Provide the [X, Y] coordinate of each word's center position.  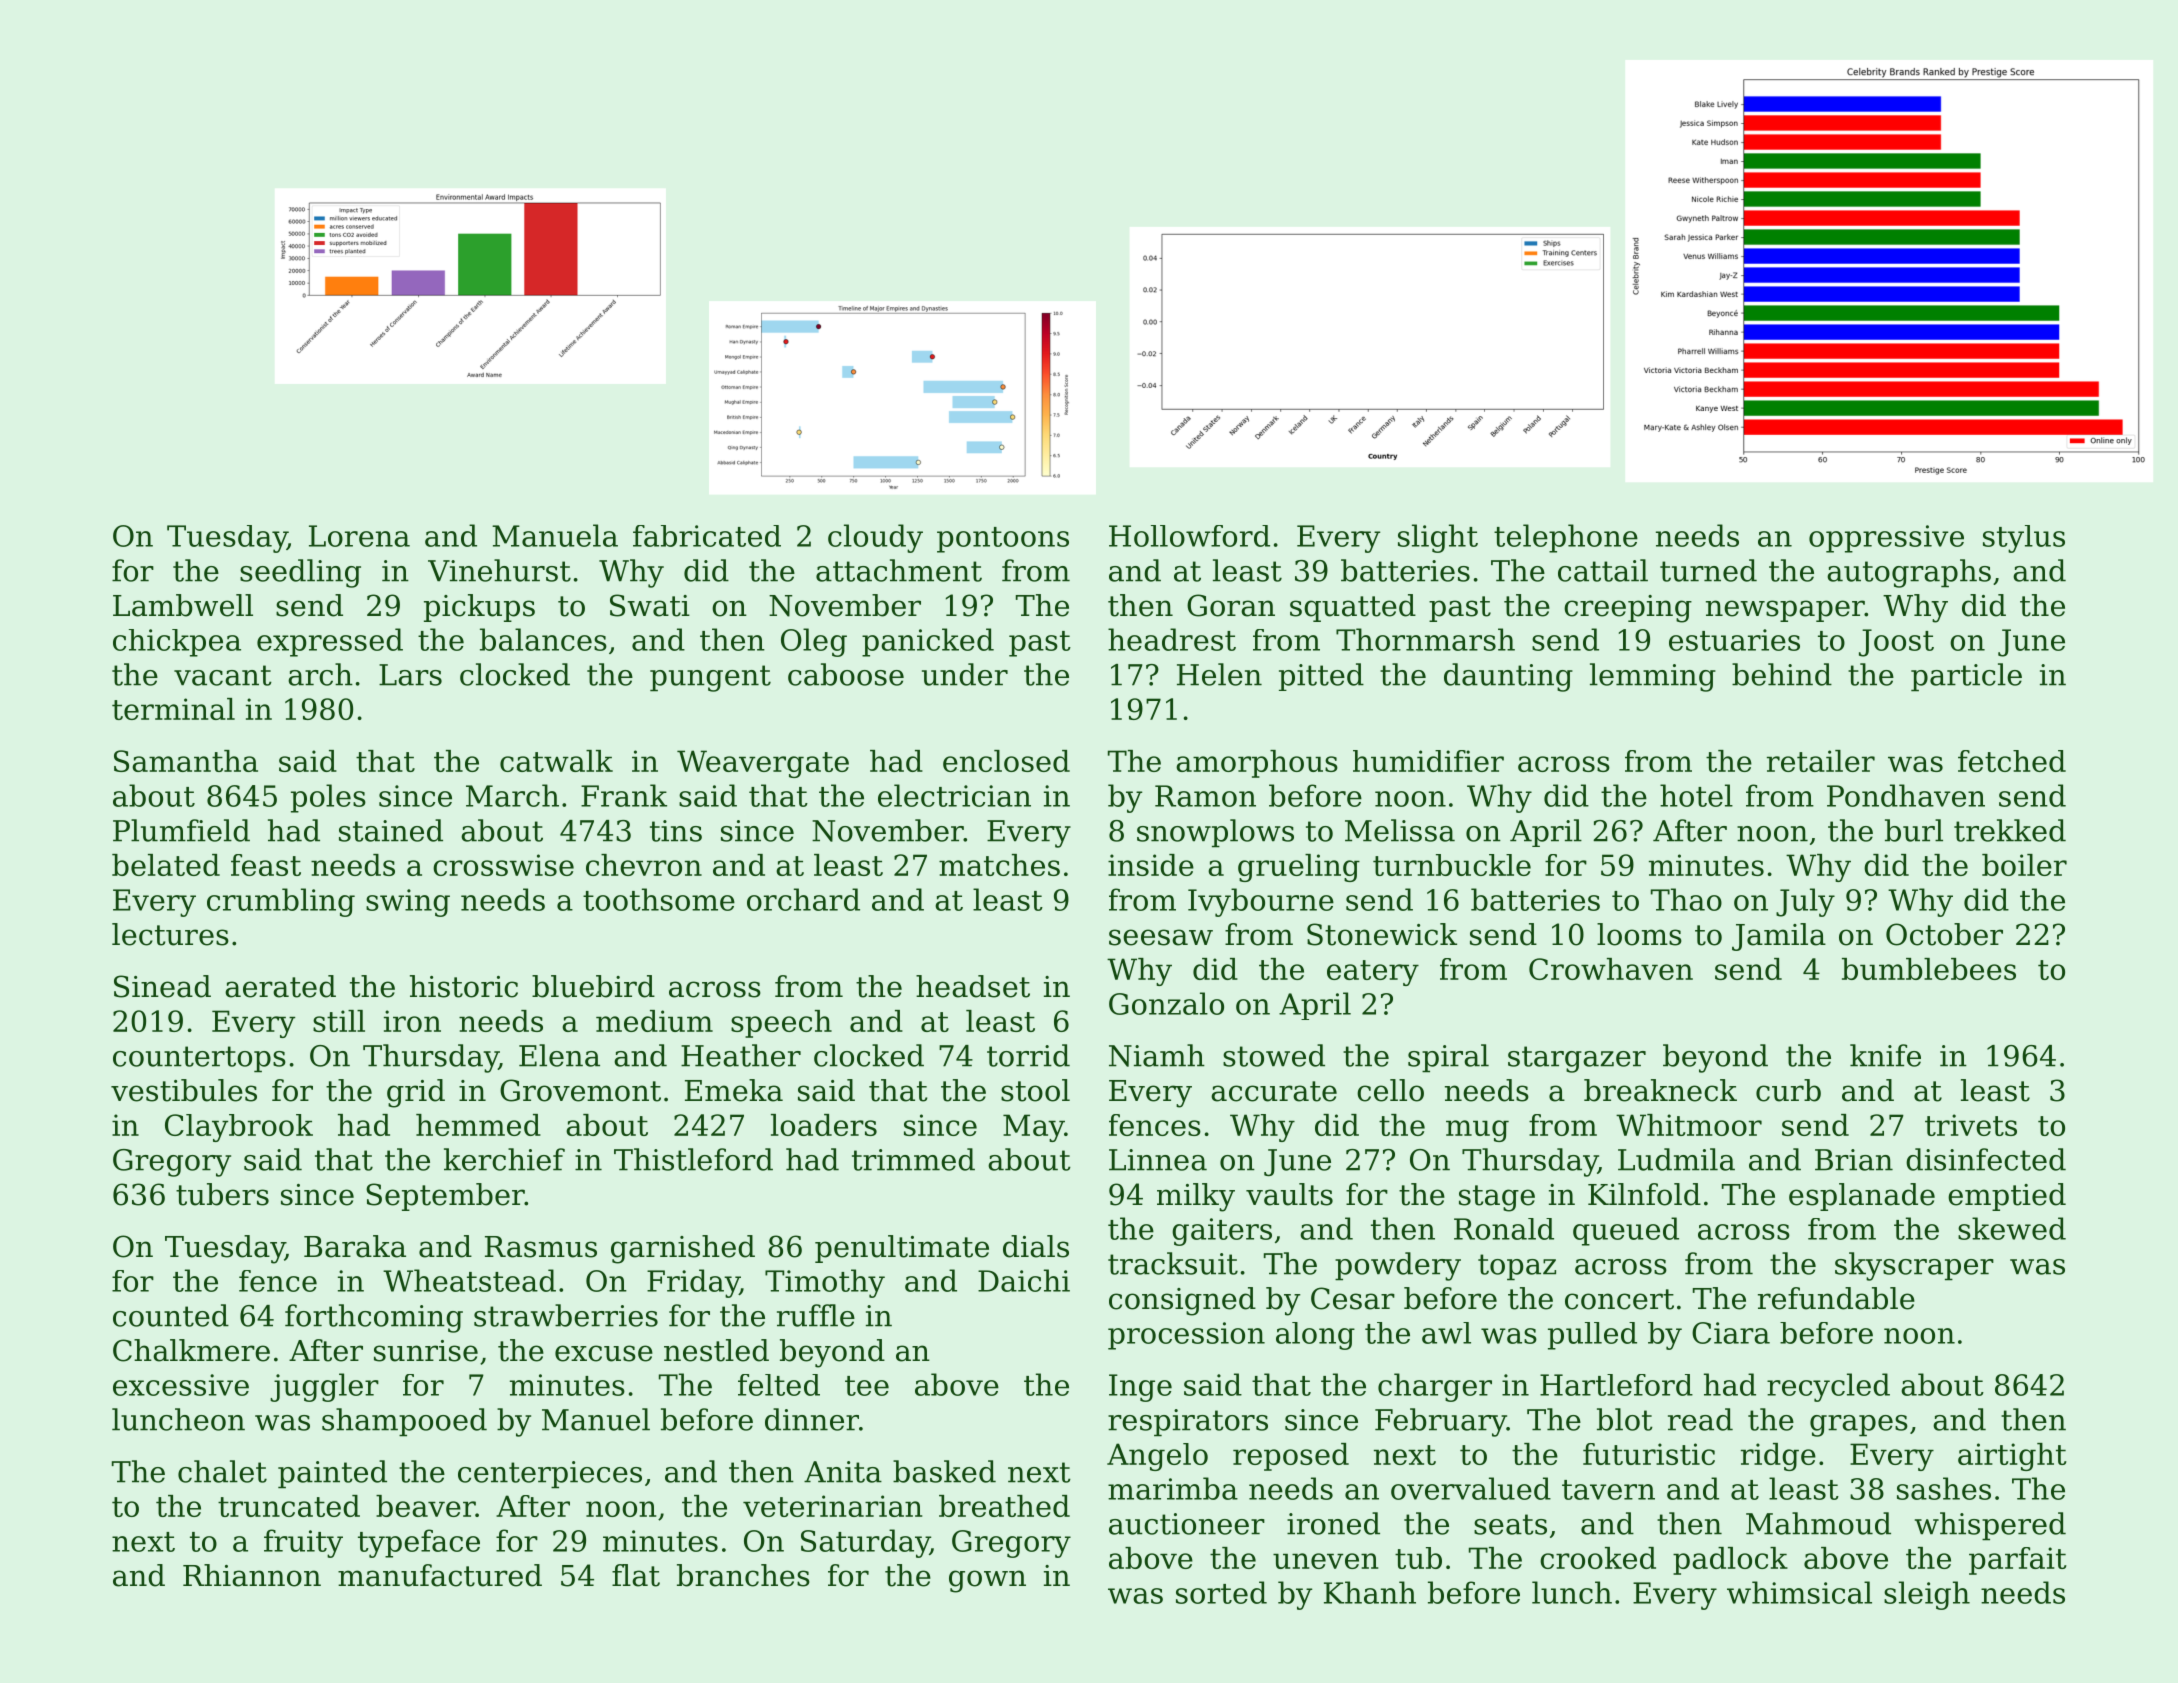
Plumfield [181, 830]
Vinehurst [499, 570]
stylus [2024, 539]
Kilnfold [1644, 1194]
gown [987, 1581]
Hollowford [1189, 536]
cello [1390, 1090]
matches [999, 865]
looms [1639, 934]
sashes [1944, 1488]
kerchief [504, 1159]
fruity [303, 1543]
